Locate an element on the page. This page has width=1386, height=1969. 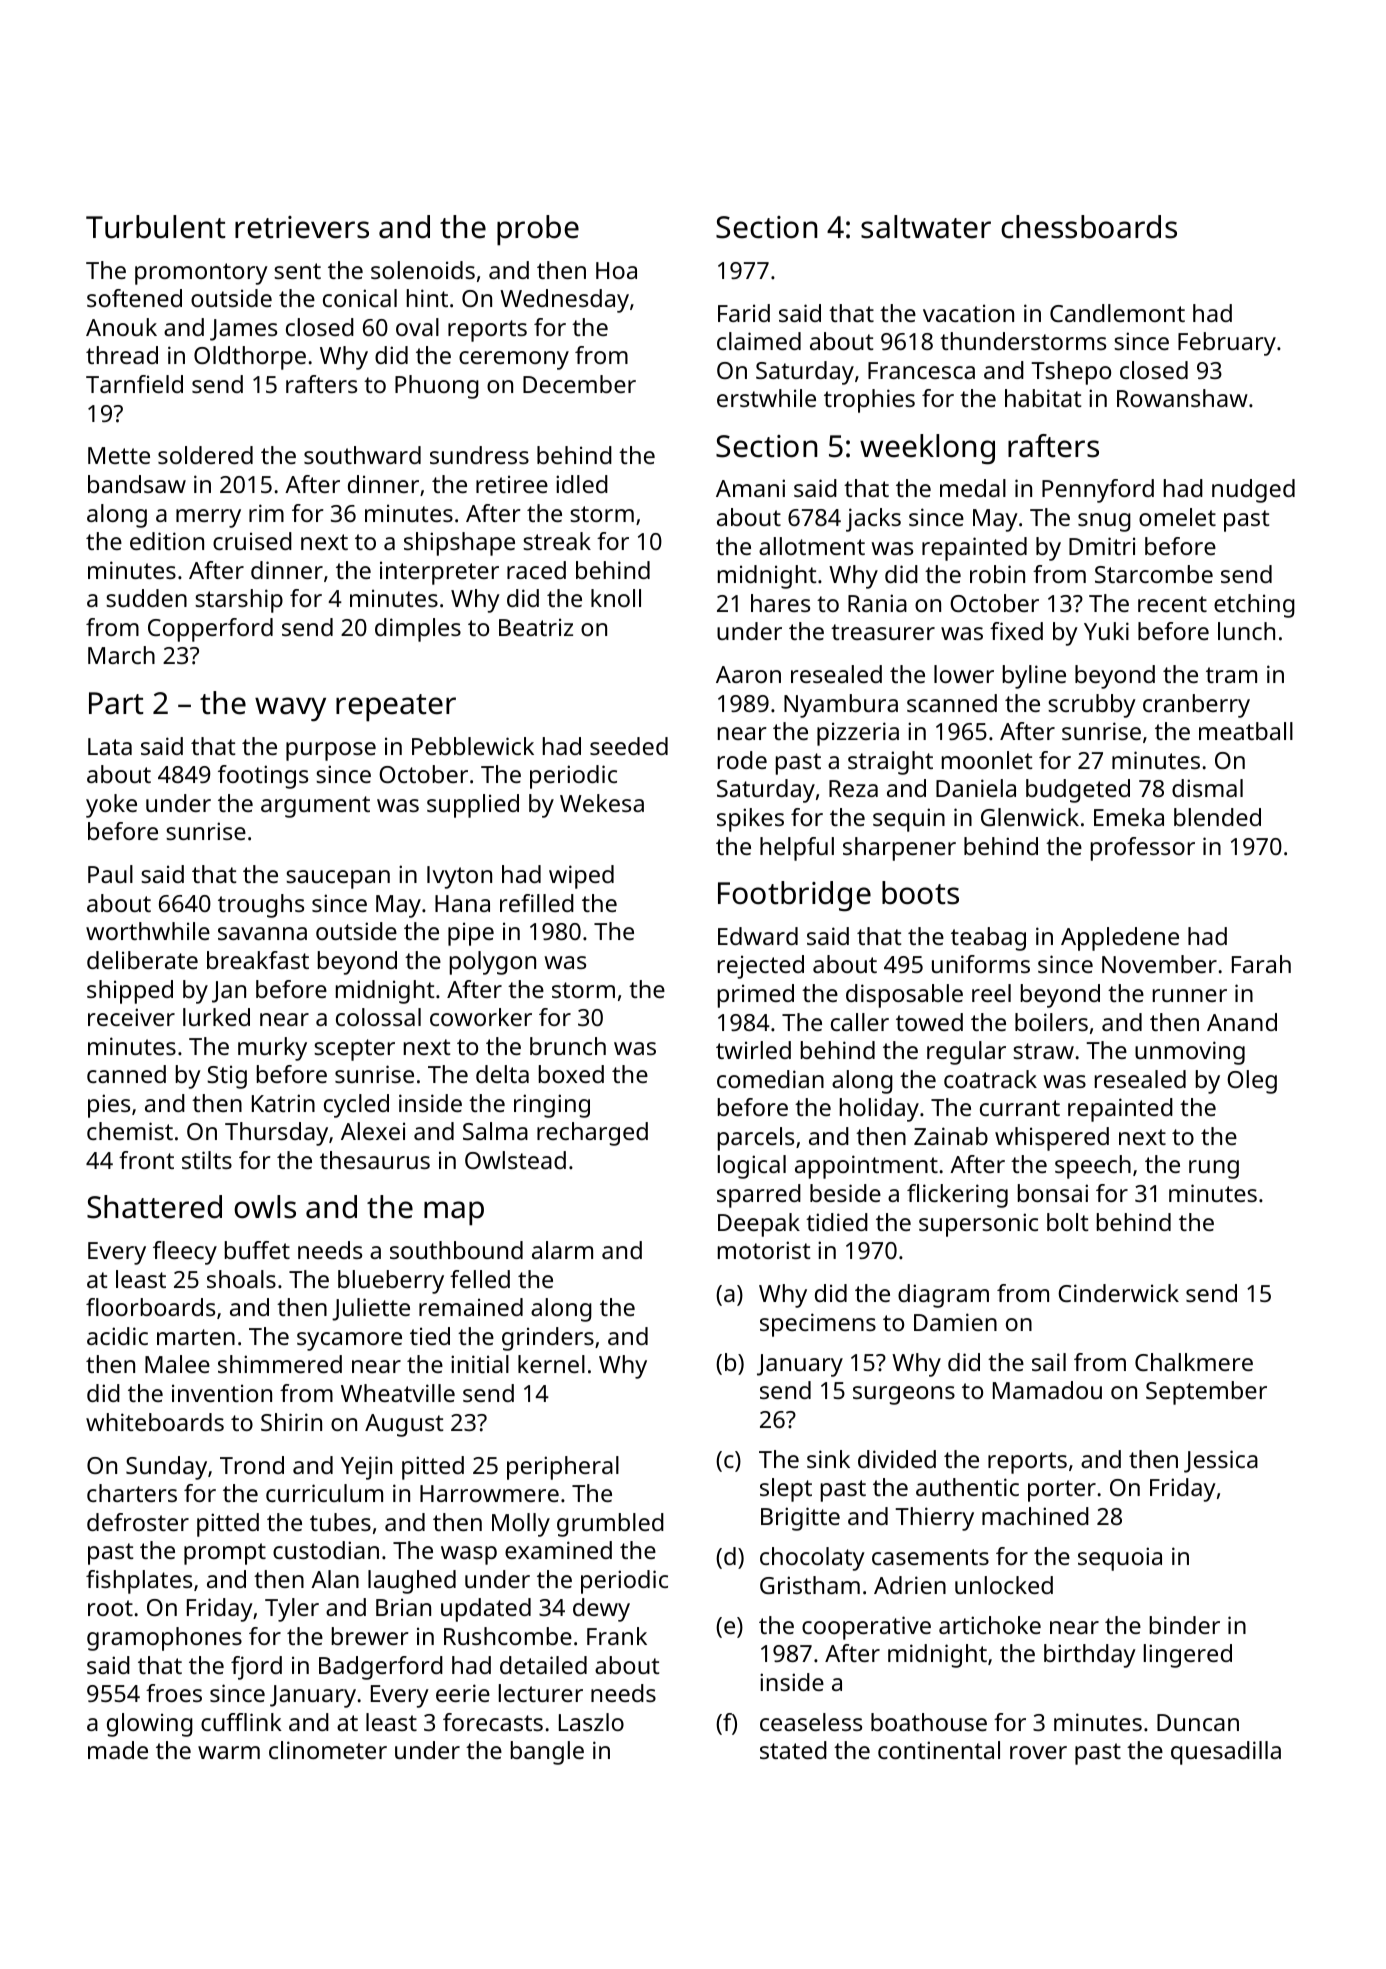
recent is located at coordinates (1172, 604).
